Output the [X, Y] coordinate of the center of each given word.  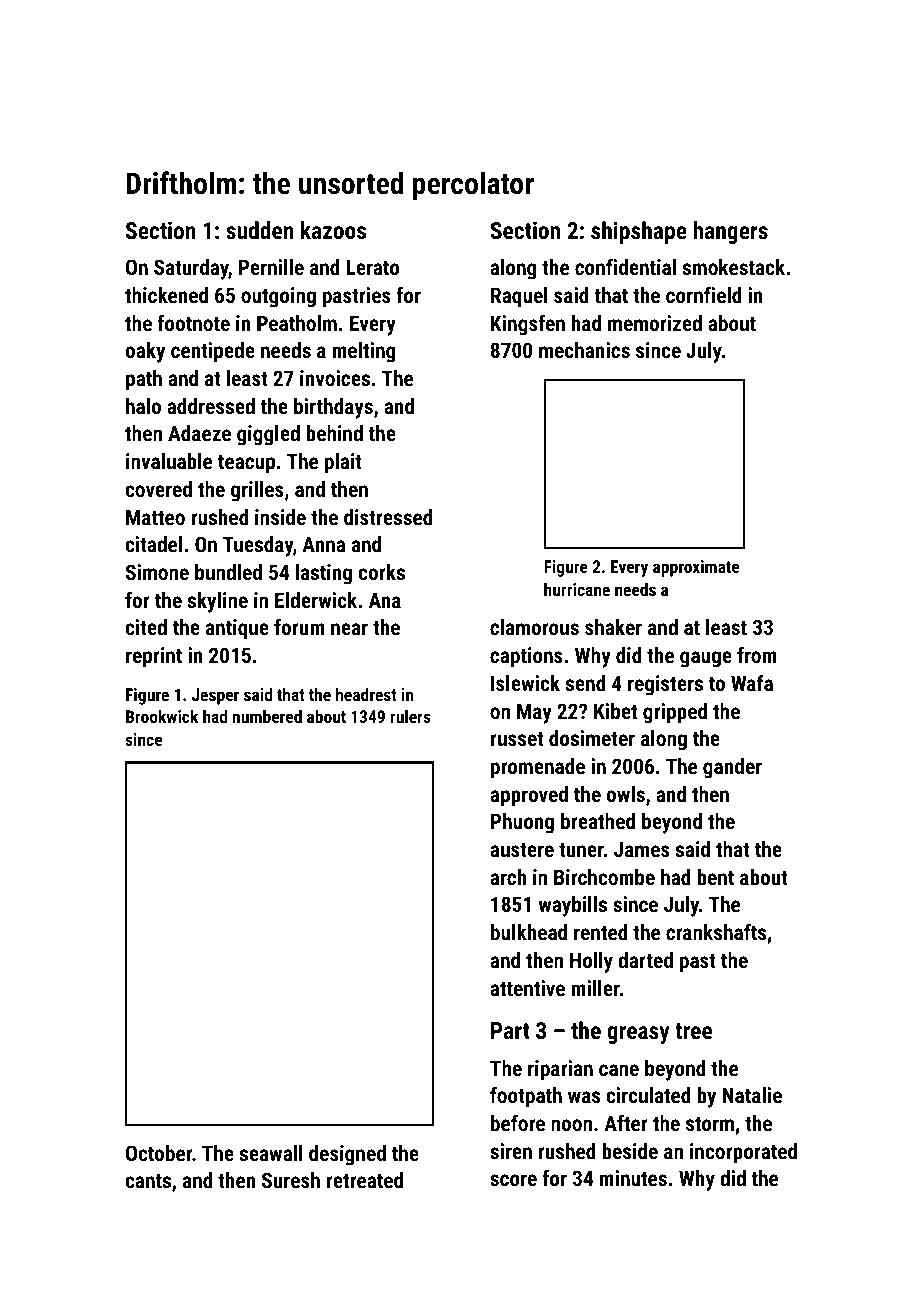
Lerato [372, 267]
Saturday [191, 269]
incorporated [743, 1153]
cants [148, 1181]
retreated [365, 1180]
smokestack [734, 267]
